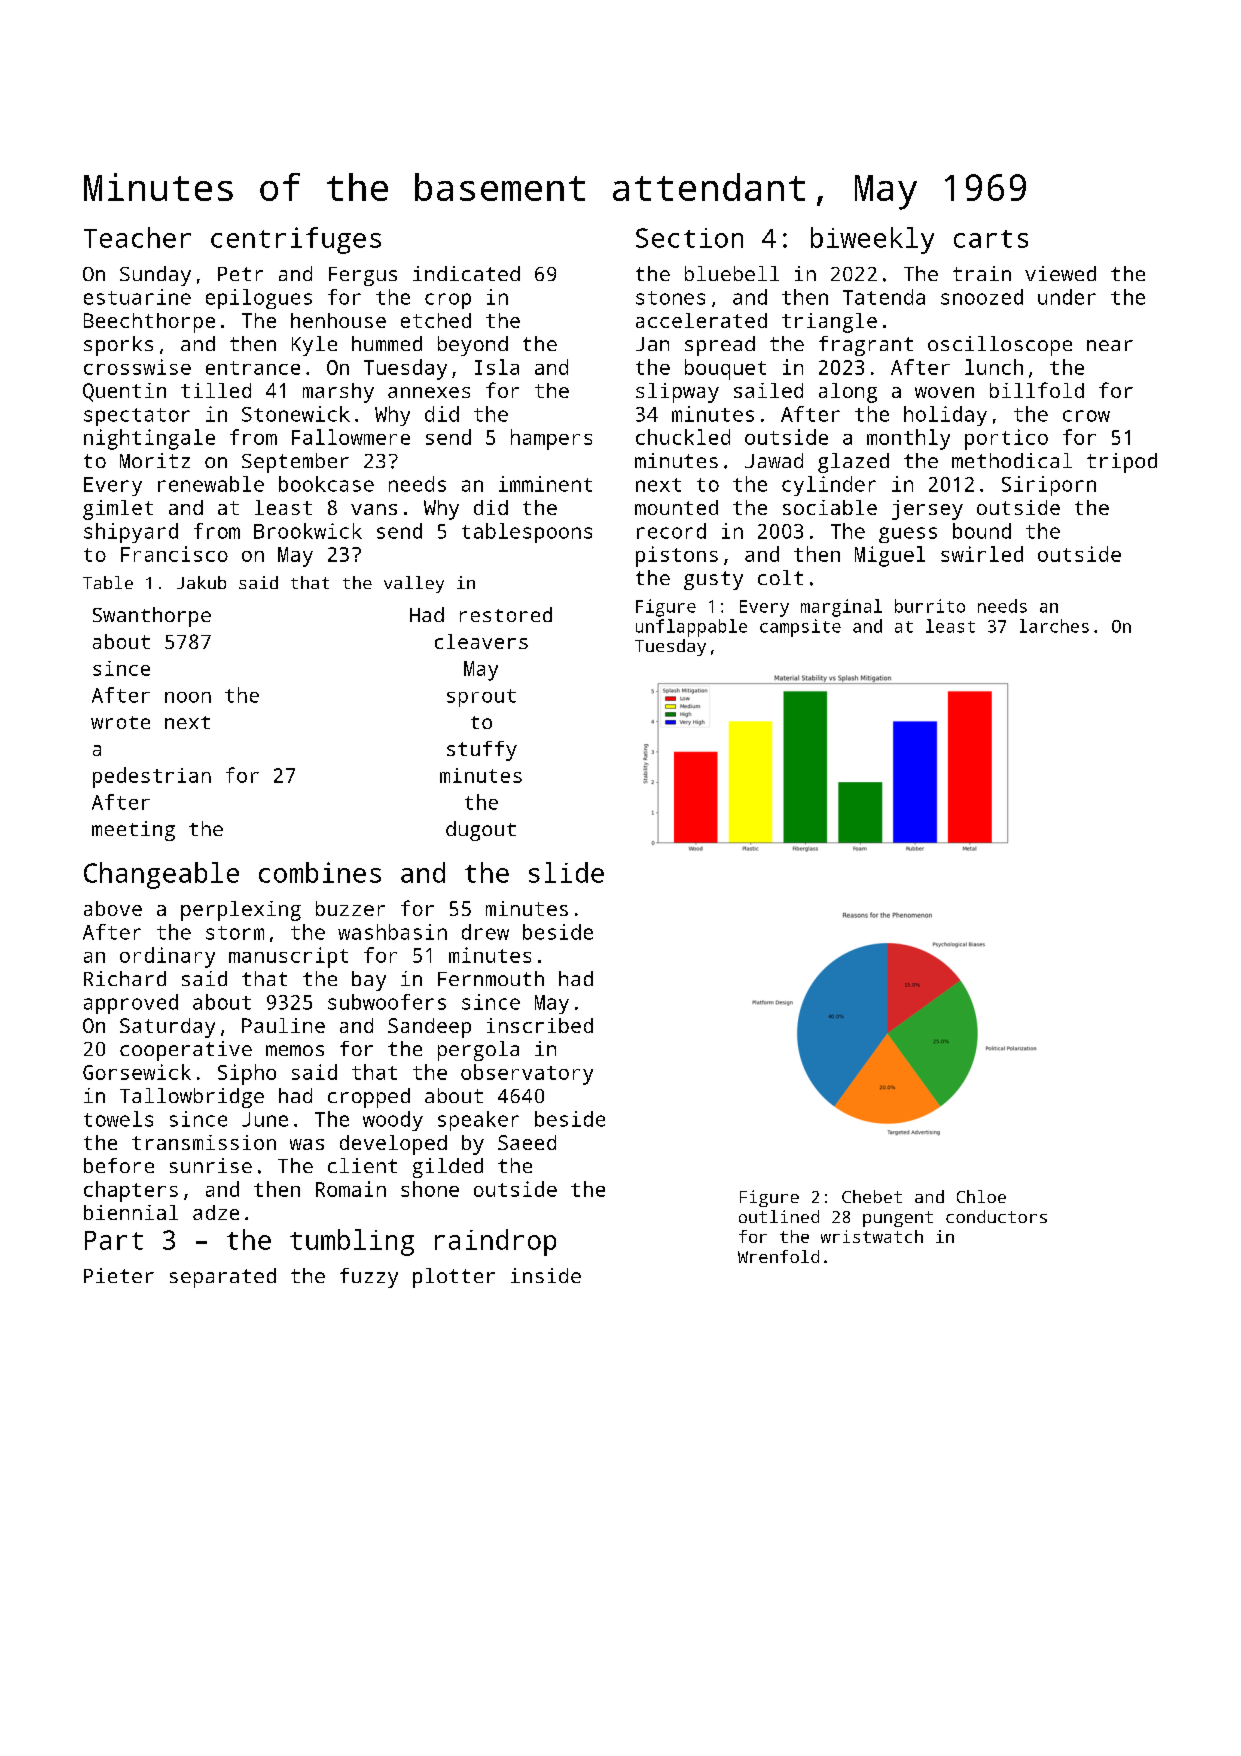 This screenshot has width=1241, height=1756. Describe the element at coordinates (296, 240) in the screenshot. I see `centrifuges` at that location.
